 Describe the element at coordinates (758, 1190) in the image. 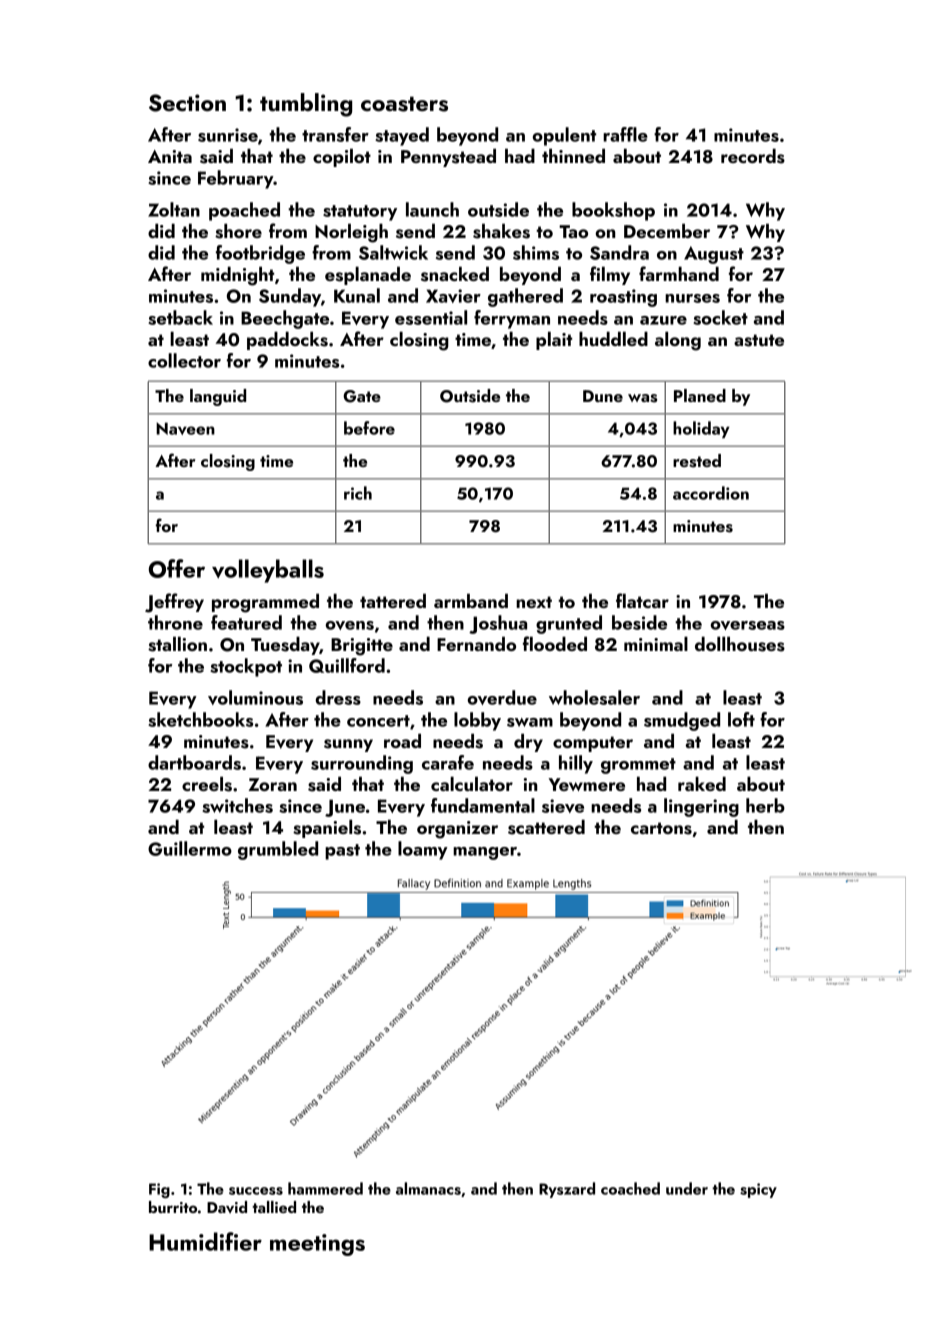

I see `spicy` at that location.
